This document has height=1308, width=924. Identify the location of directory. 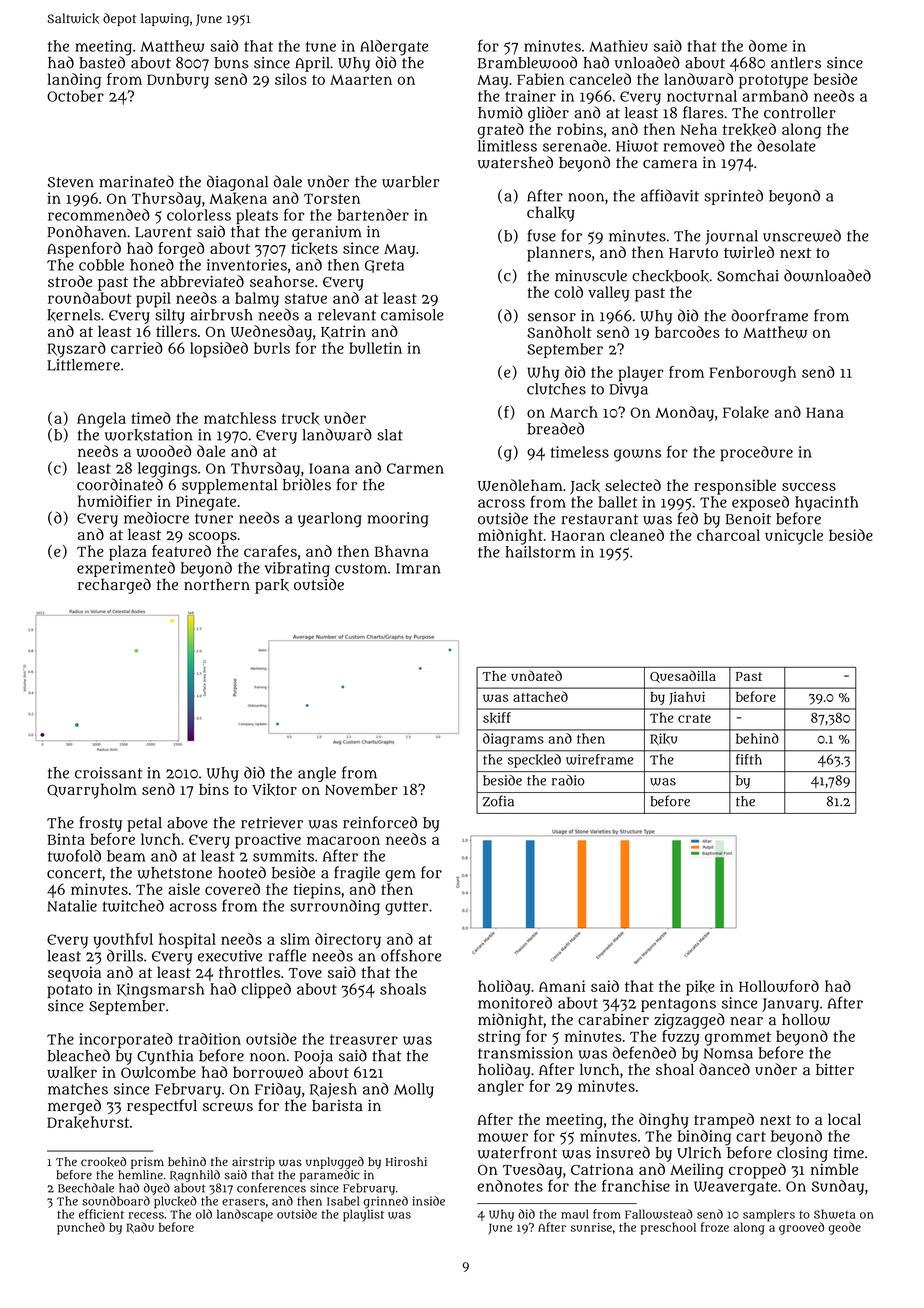
(348, 941).
